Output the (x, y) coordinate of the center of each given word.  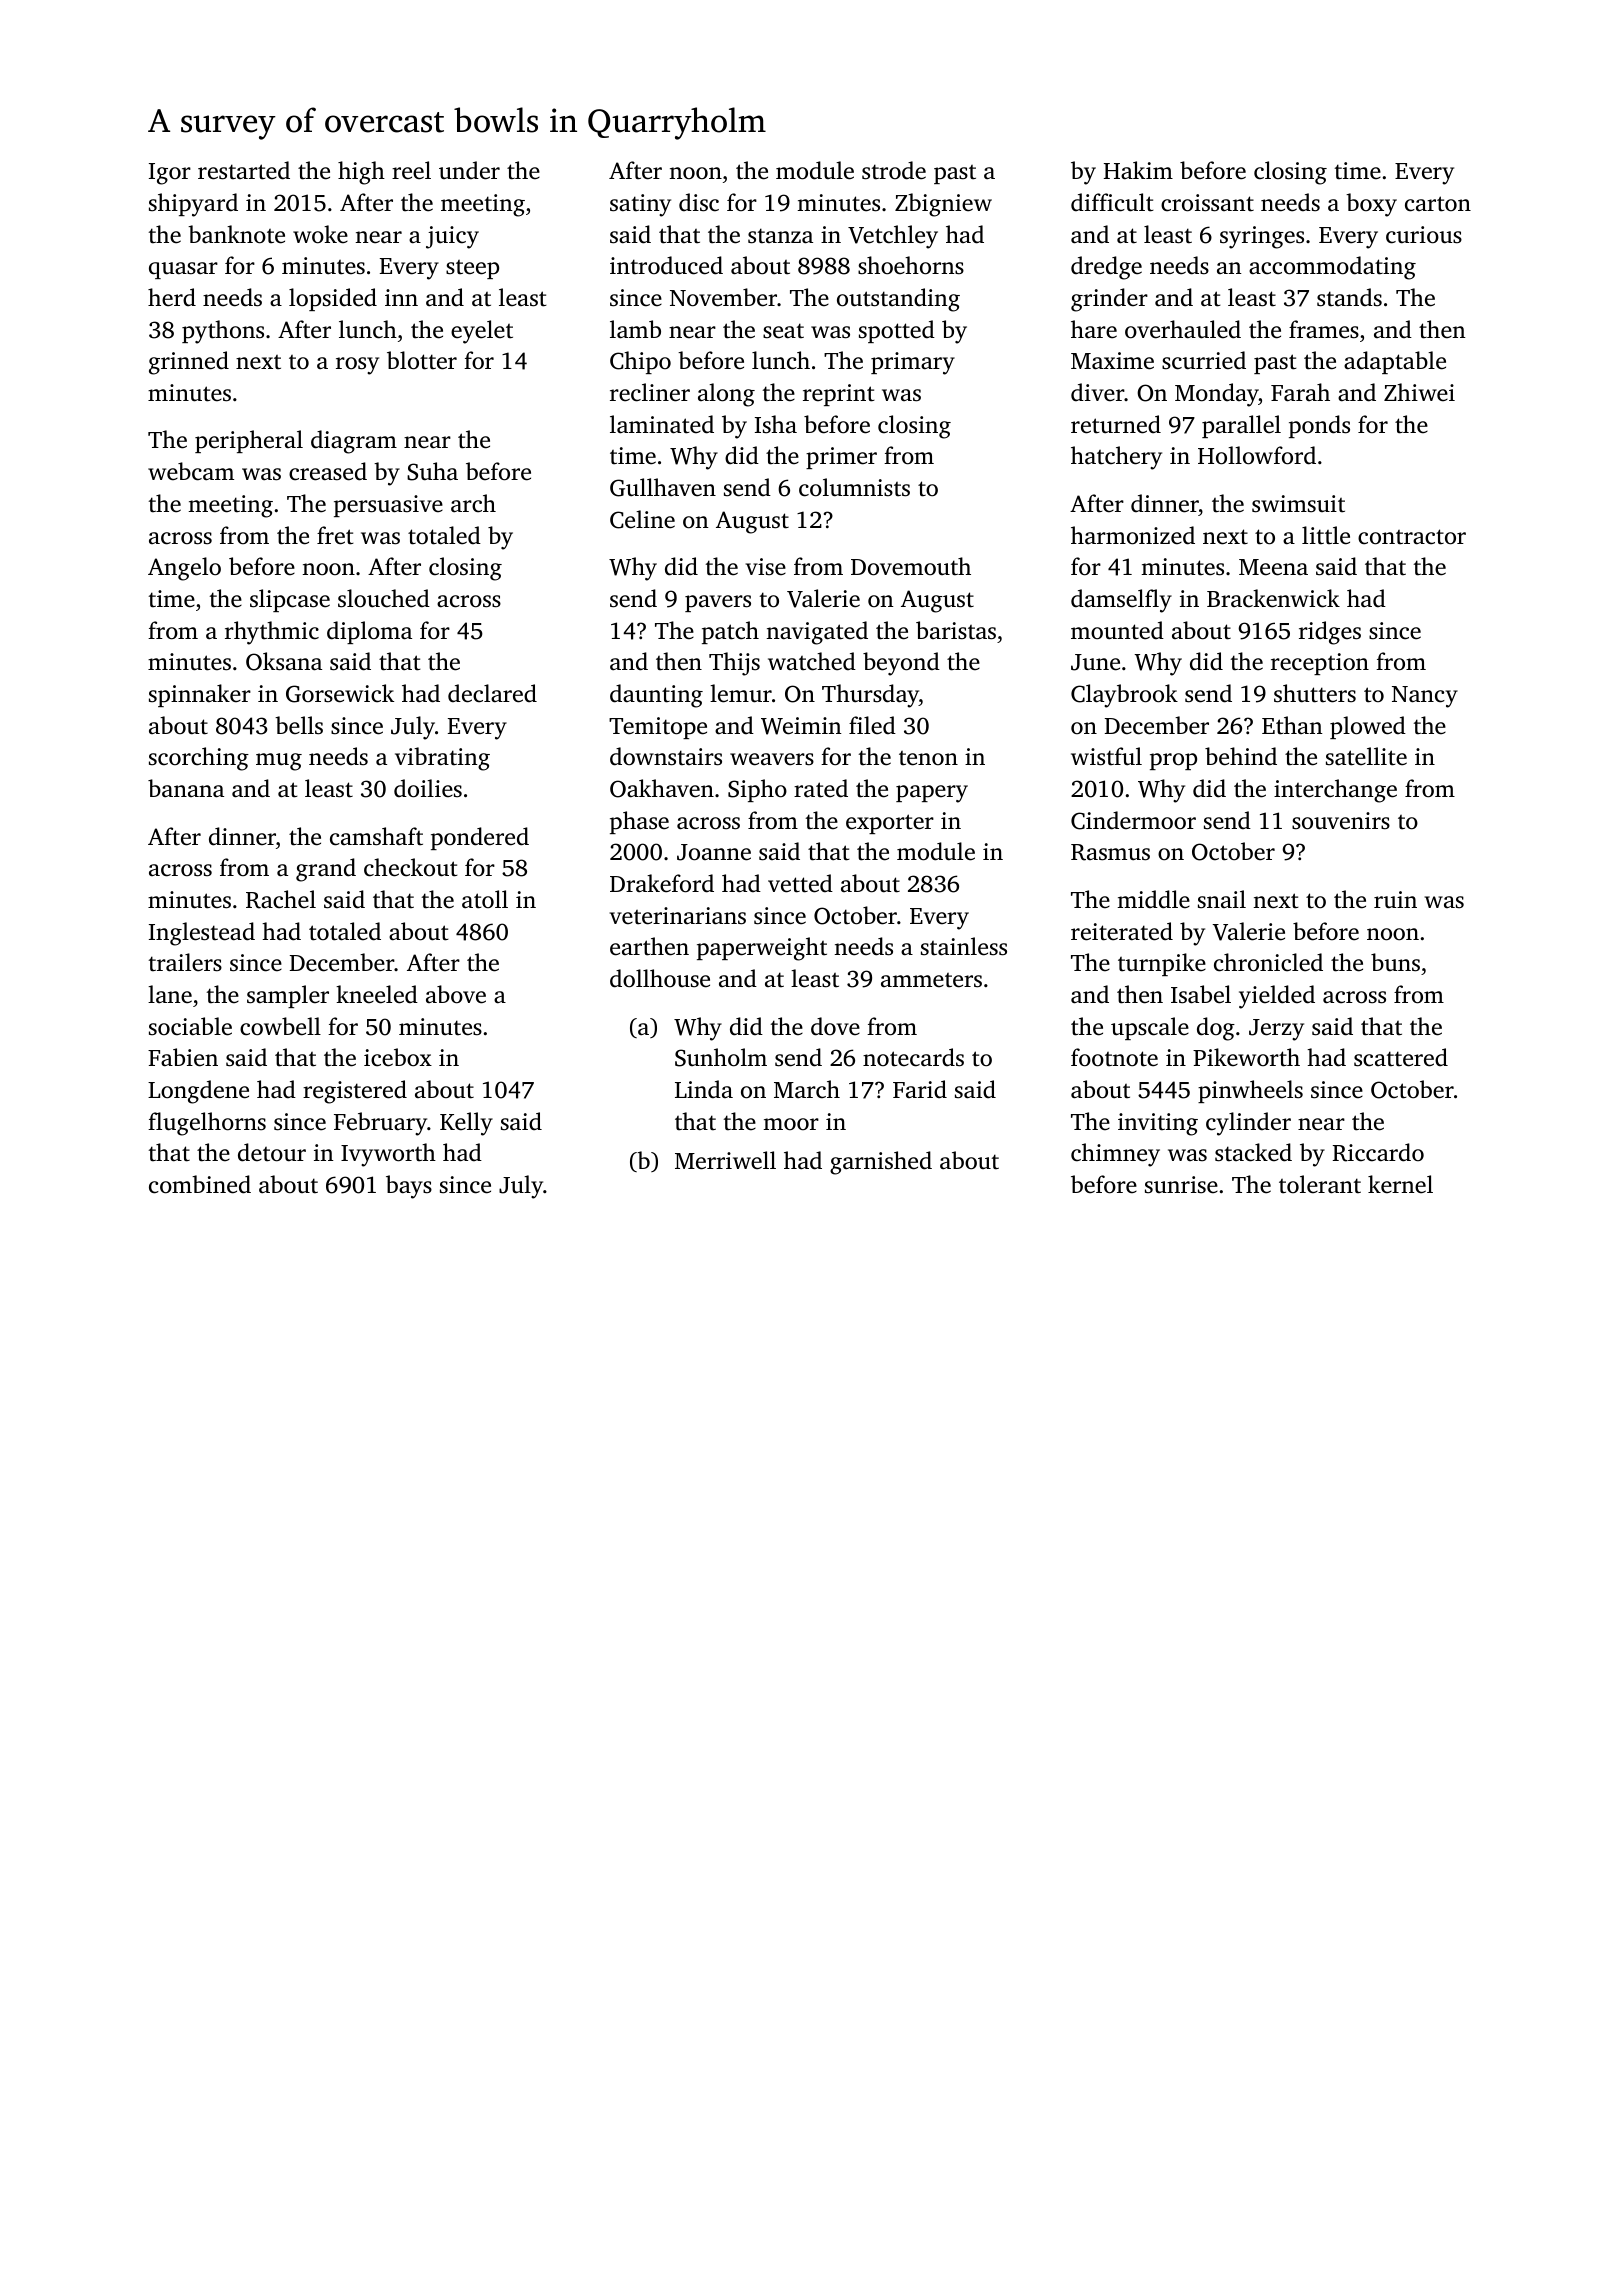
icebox (398, 1057)
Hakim (1138, 170)
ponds (1319, 426)
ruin (1395, 900)
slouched (384, 598)
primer (841, 458)
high (361, 173)
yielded (1277, 997)
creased (328, 471)
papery (932, 794)
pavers (718, 603)
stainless (964, 946)
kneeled (377, 994)
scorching (199, 759)
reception (1320, 664)
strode (894, 170)
